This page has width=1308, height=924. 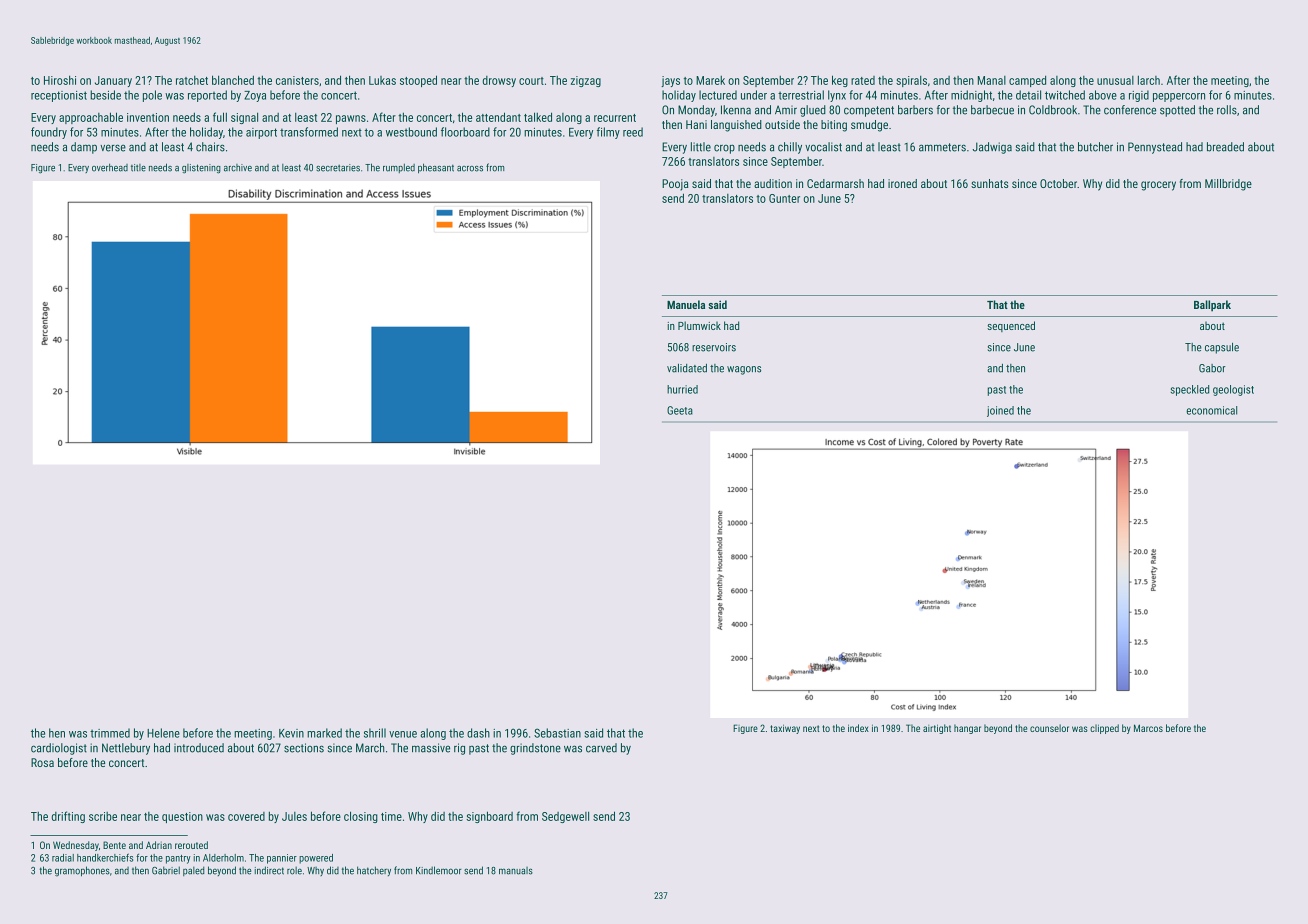 What do you see at coordinates (1065, 95) in the page?
I see `twitched` at bounding box center [1065, 95].
